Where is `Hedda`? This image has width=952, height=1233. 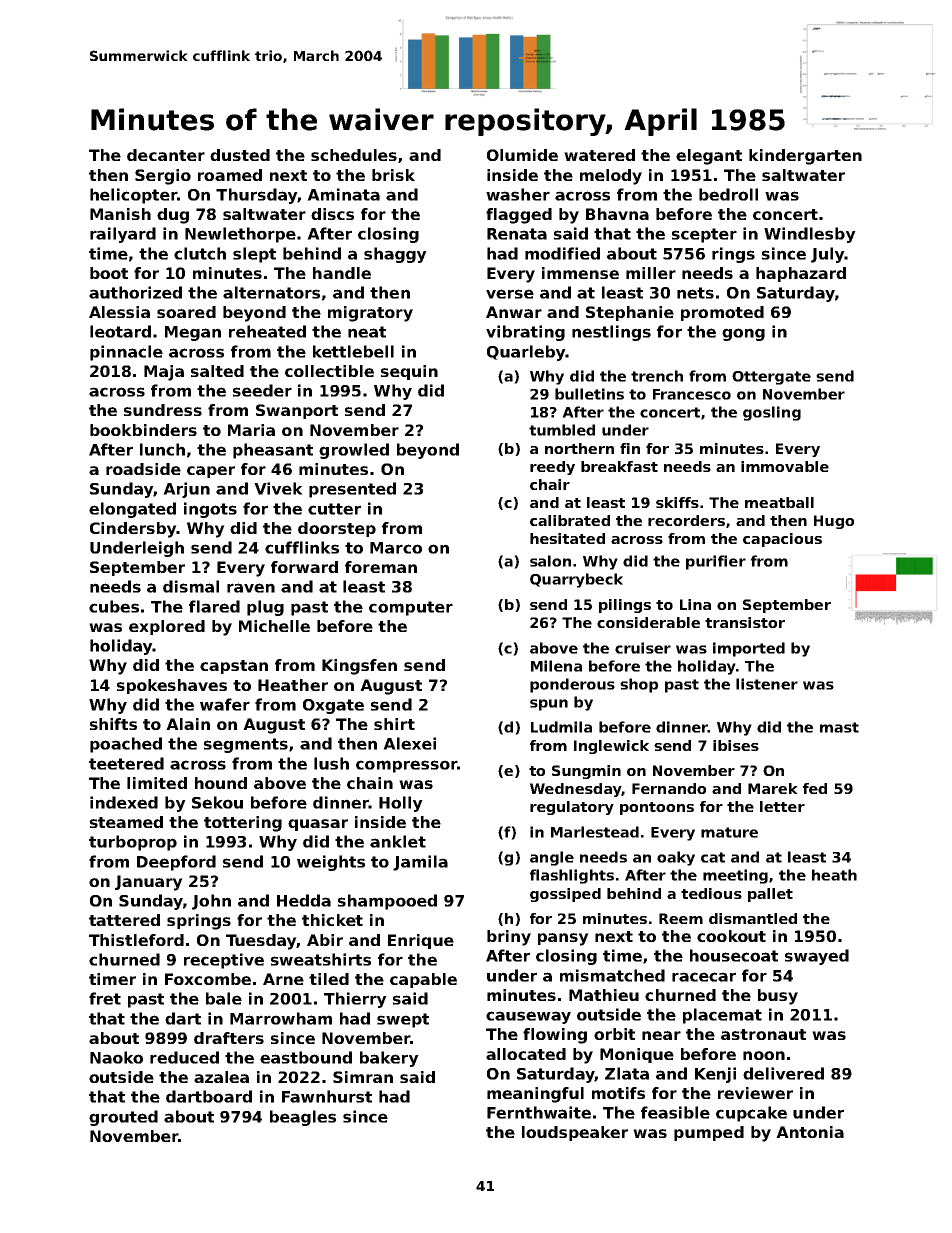 Hedda is located at coordinates (304, 900).
